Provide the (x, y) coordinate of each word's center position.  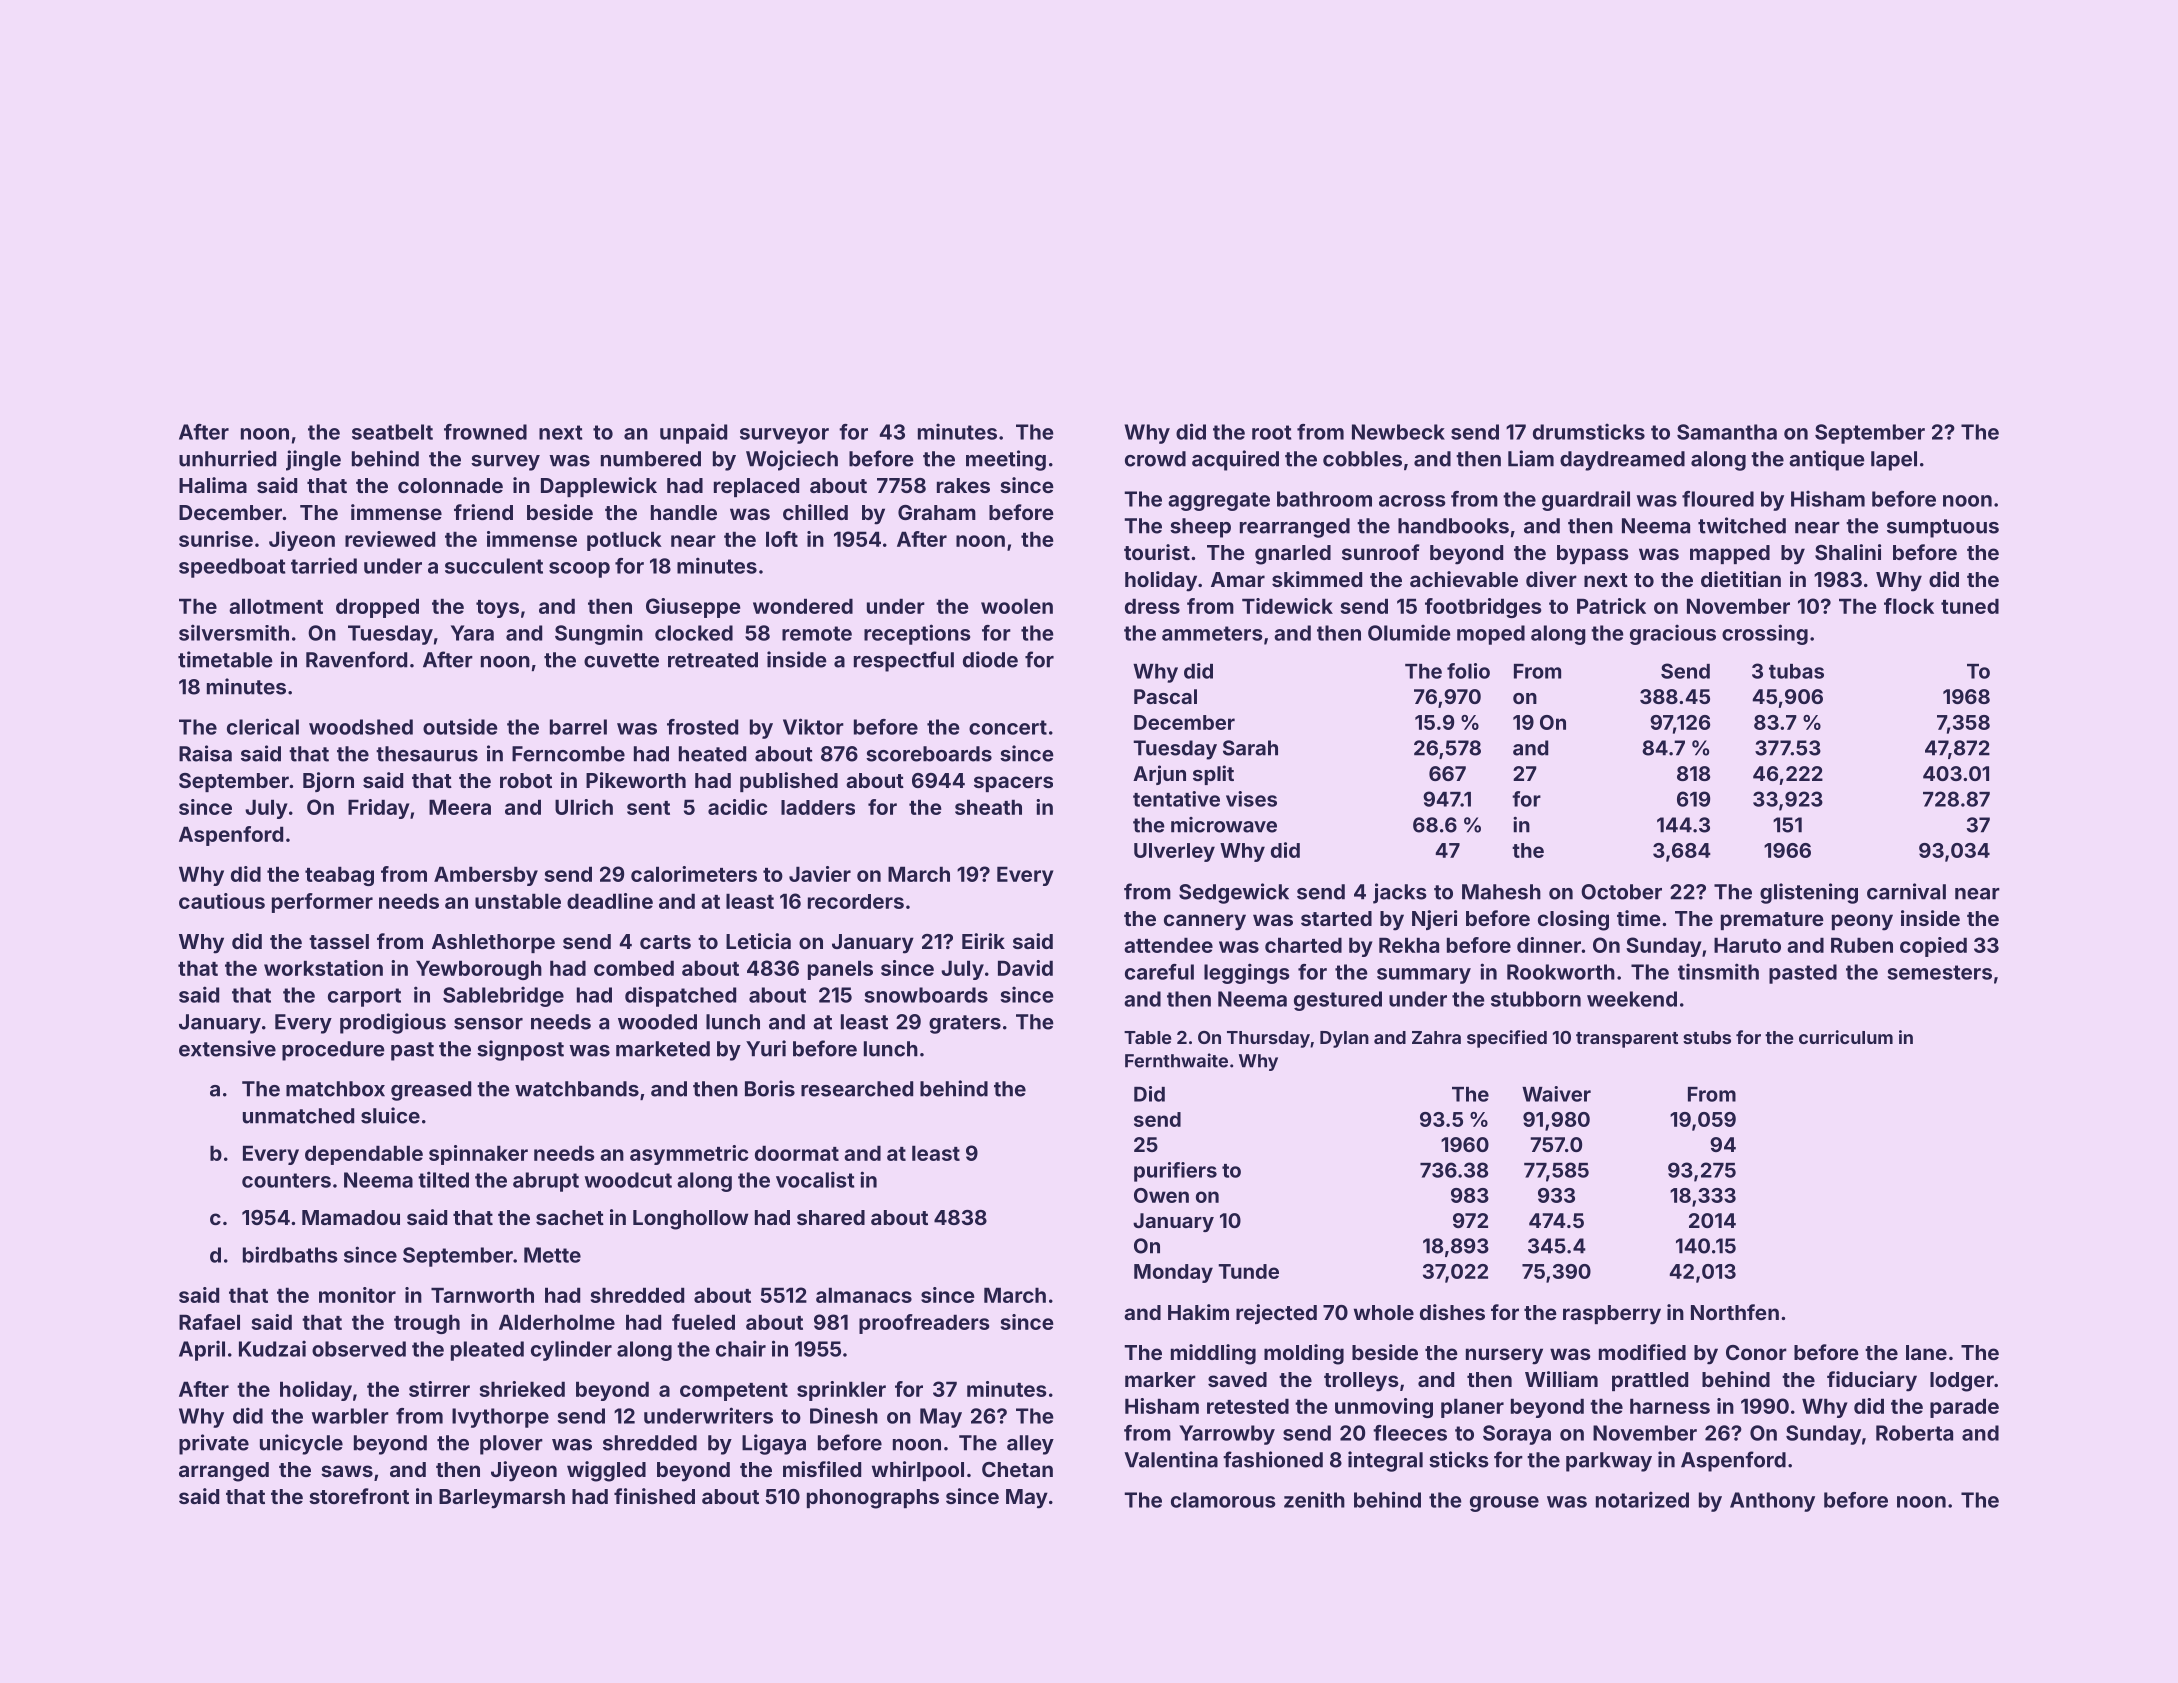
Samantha (1727, 432)
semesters (1939, 972)
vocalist (815, 1179)
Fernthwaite (1176, 1060)
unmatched (298, 1116)
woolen (1017, 606)
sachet (570, 1217)
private (214, 1444)
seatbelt (392, 432)
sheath (988, 807)
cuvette (621, 660)
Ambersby (486, 876)
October (1621, 892)
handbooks (1453, 526)
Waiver (1556, 1094)
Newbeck (1398, 432)
